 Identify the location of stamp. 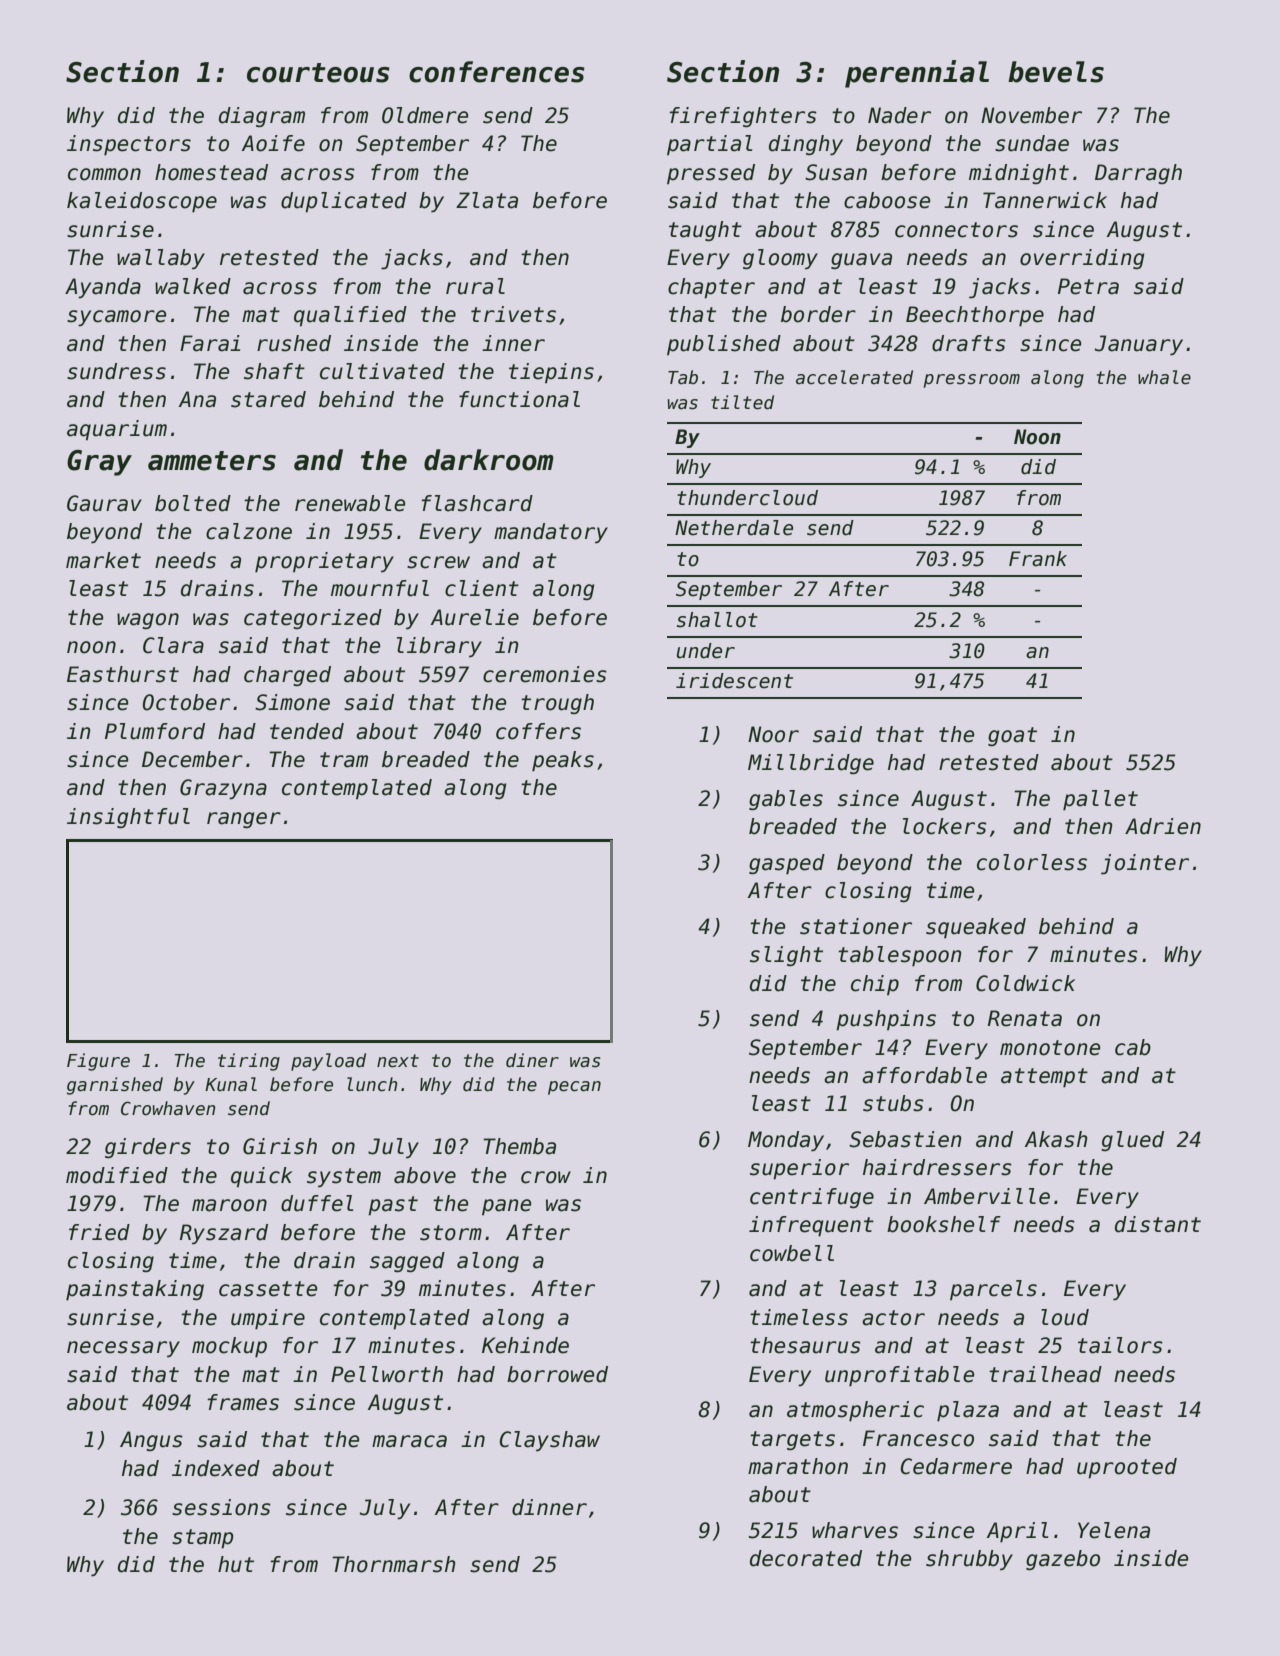
(203, 1539).
